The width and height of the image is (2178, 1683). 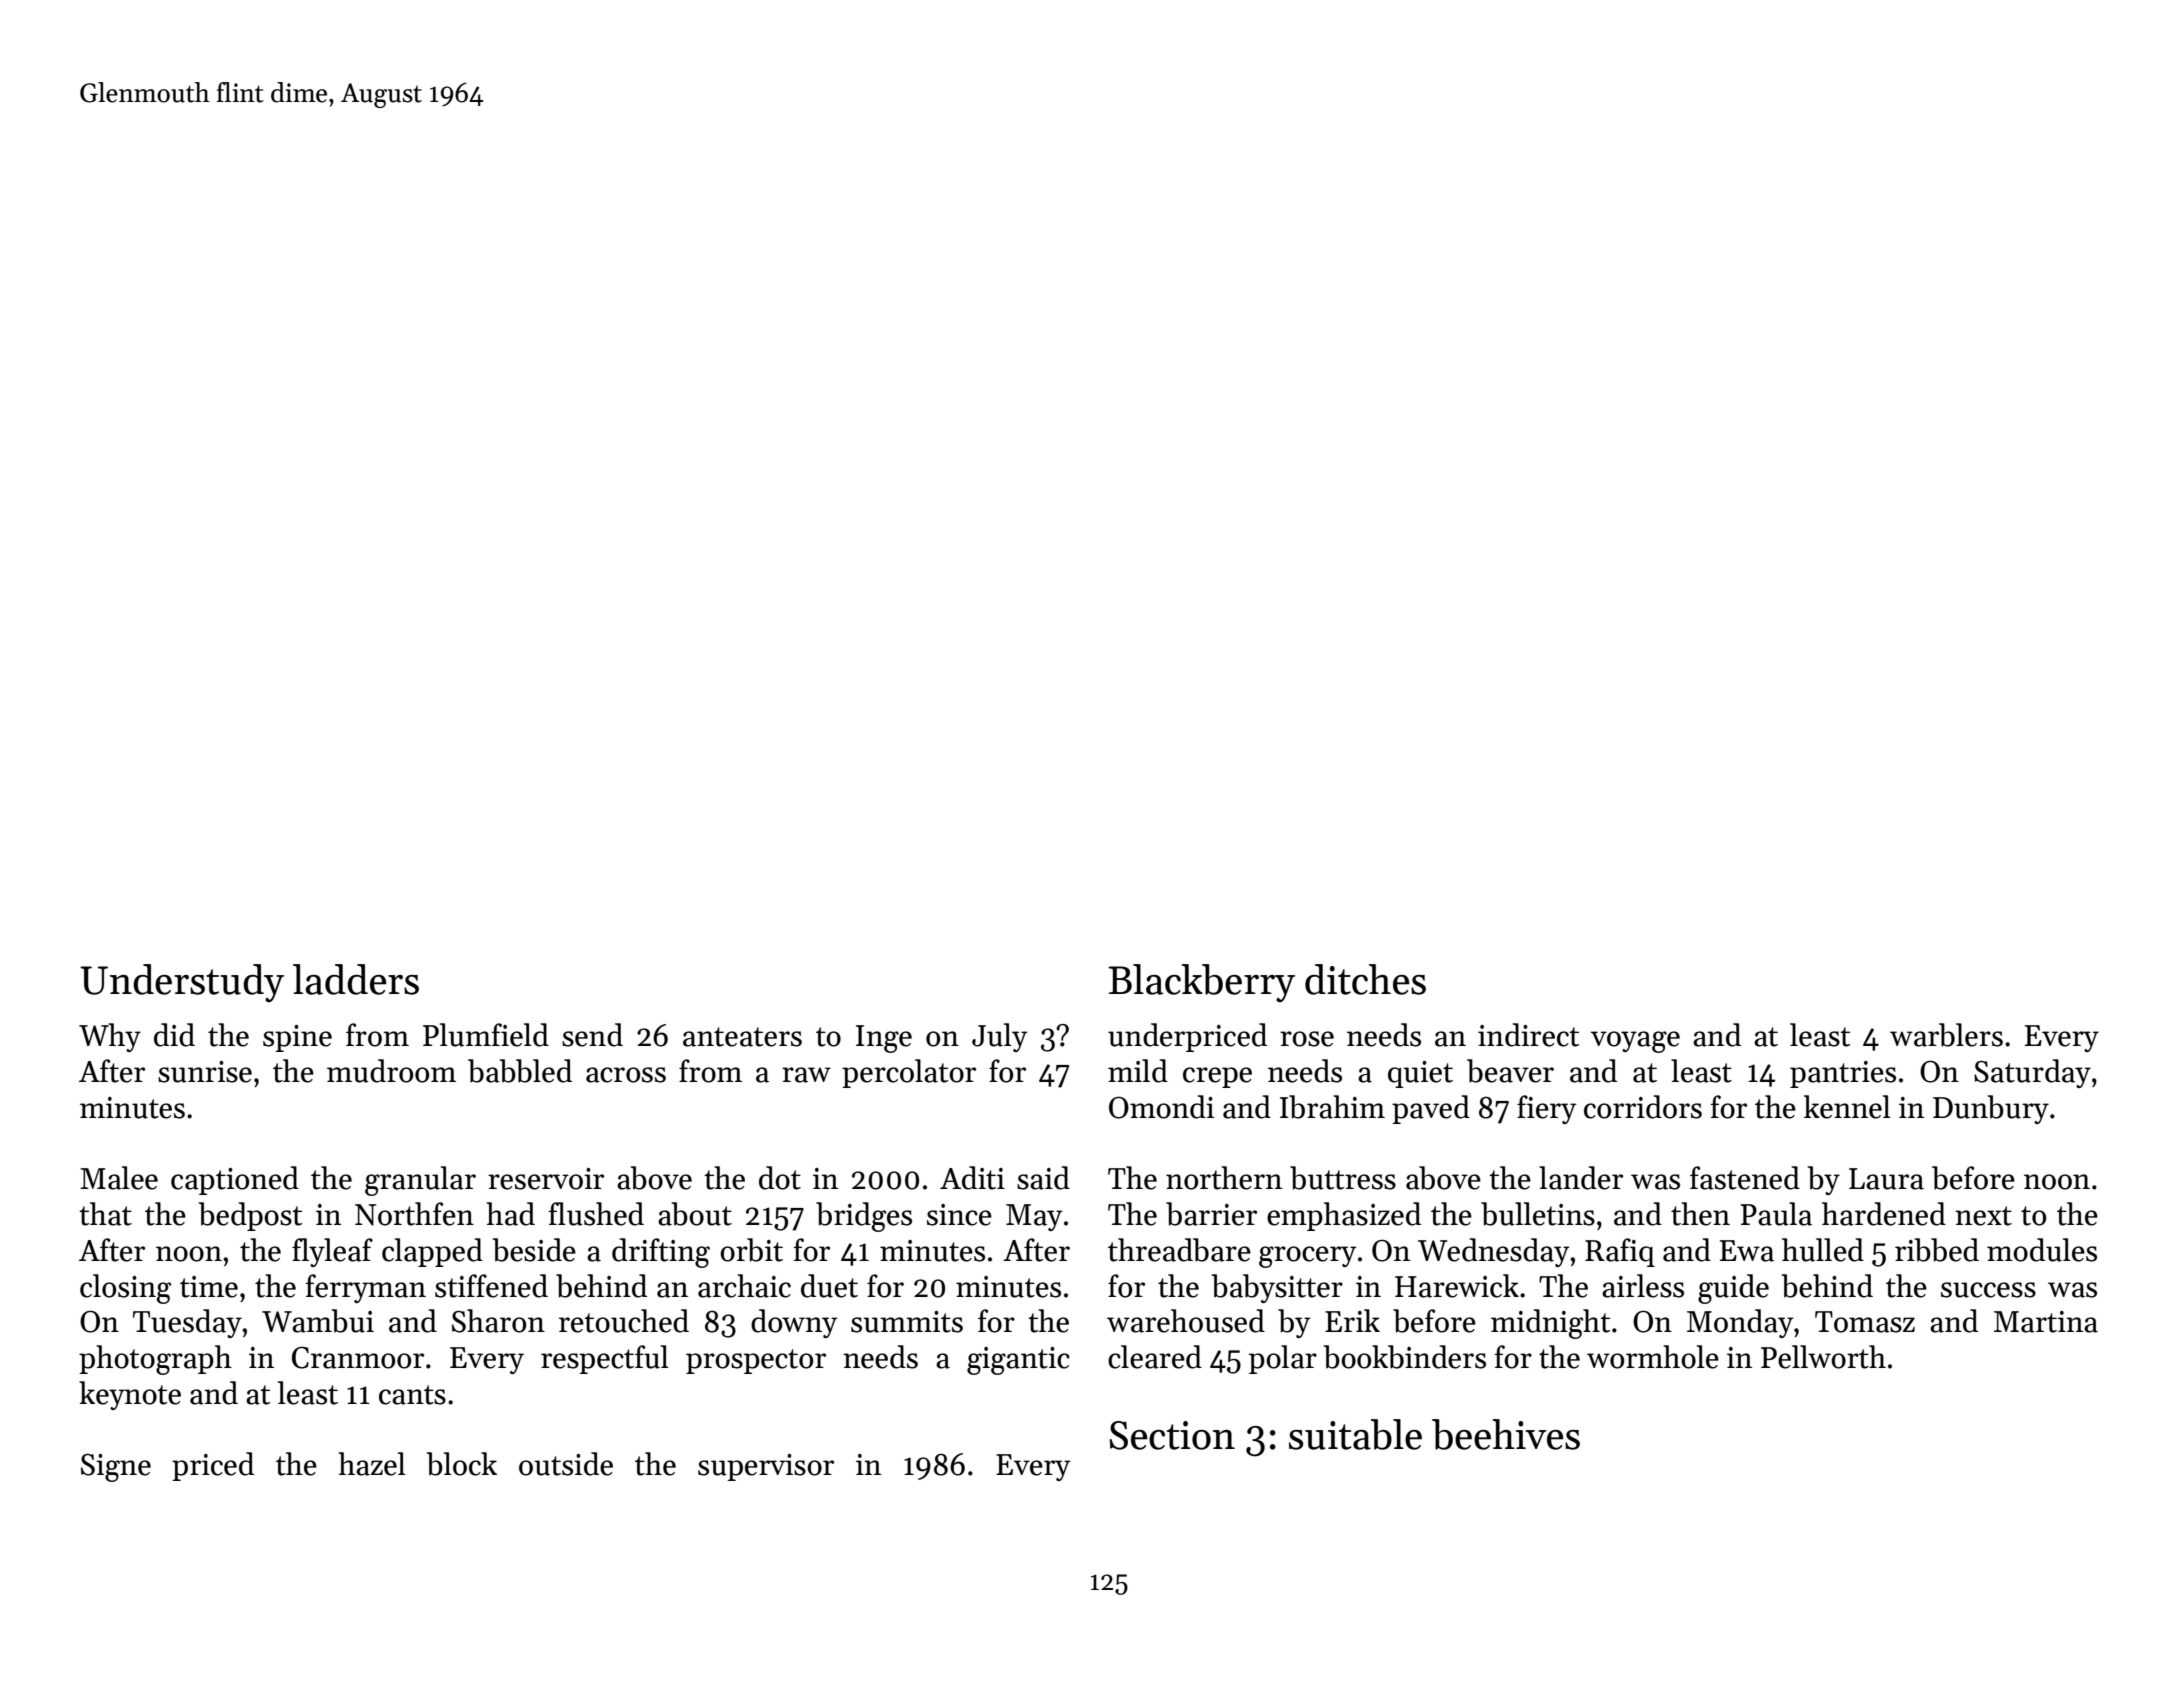 What do you see at coordinates (766, 1467) in the image?
I see `supervisor` at bounding box center [766, 1467].
